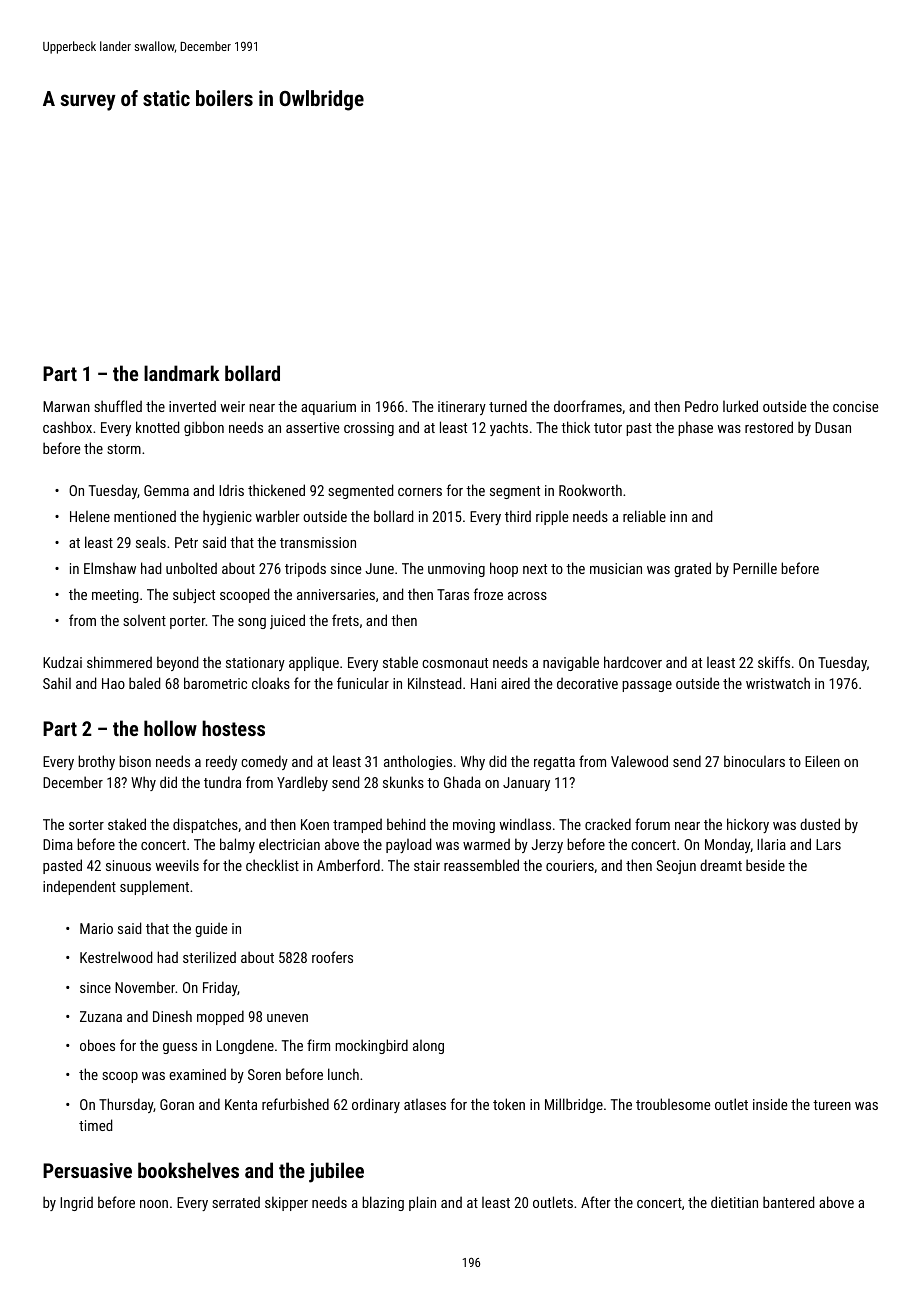  Describe the element at coordinates (832, 1105) in the screenshot. I see `tureen` at that location.
